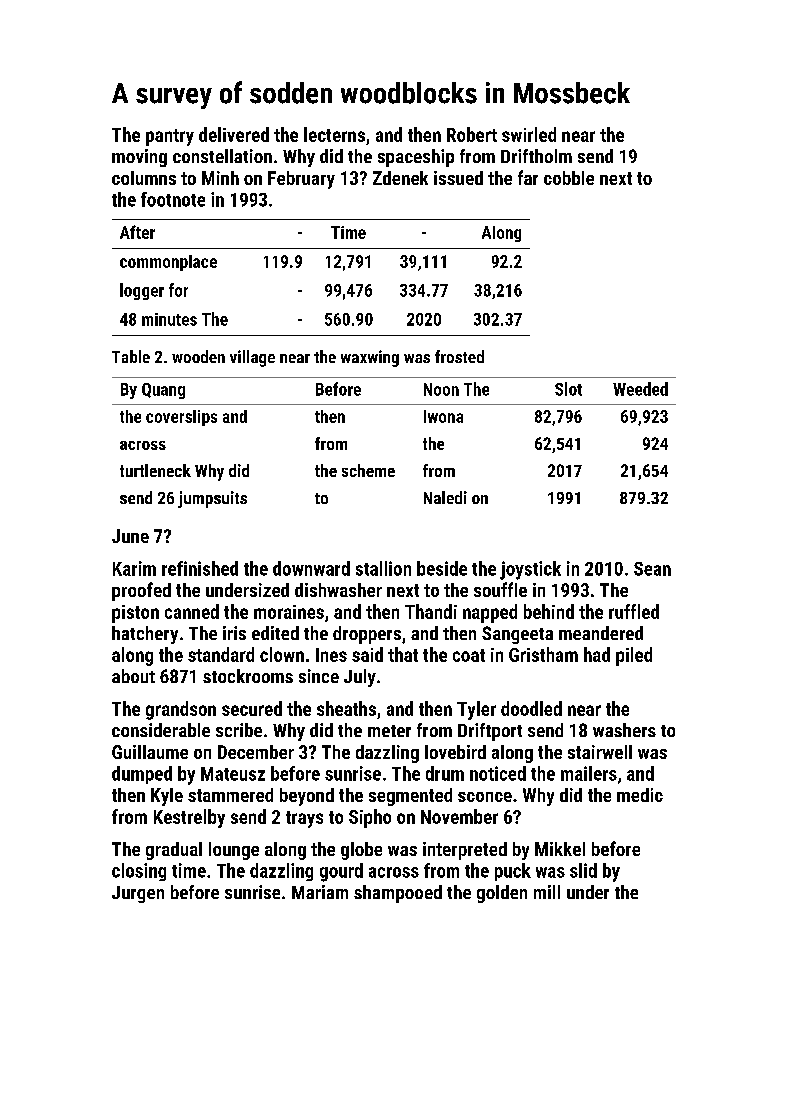 This screenshot has width=788, height=1119. What do you see at coordinates (624, 730) in the screenshot?
I see `washers` at bounding box center [624, 730].
